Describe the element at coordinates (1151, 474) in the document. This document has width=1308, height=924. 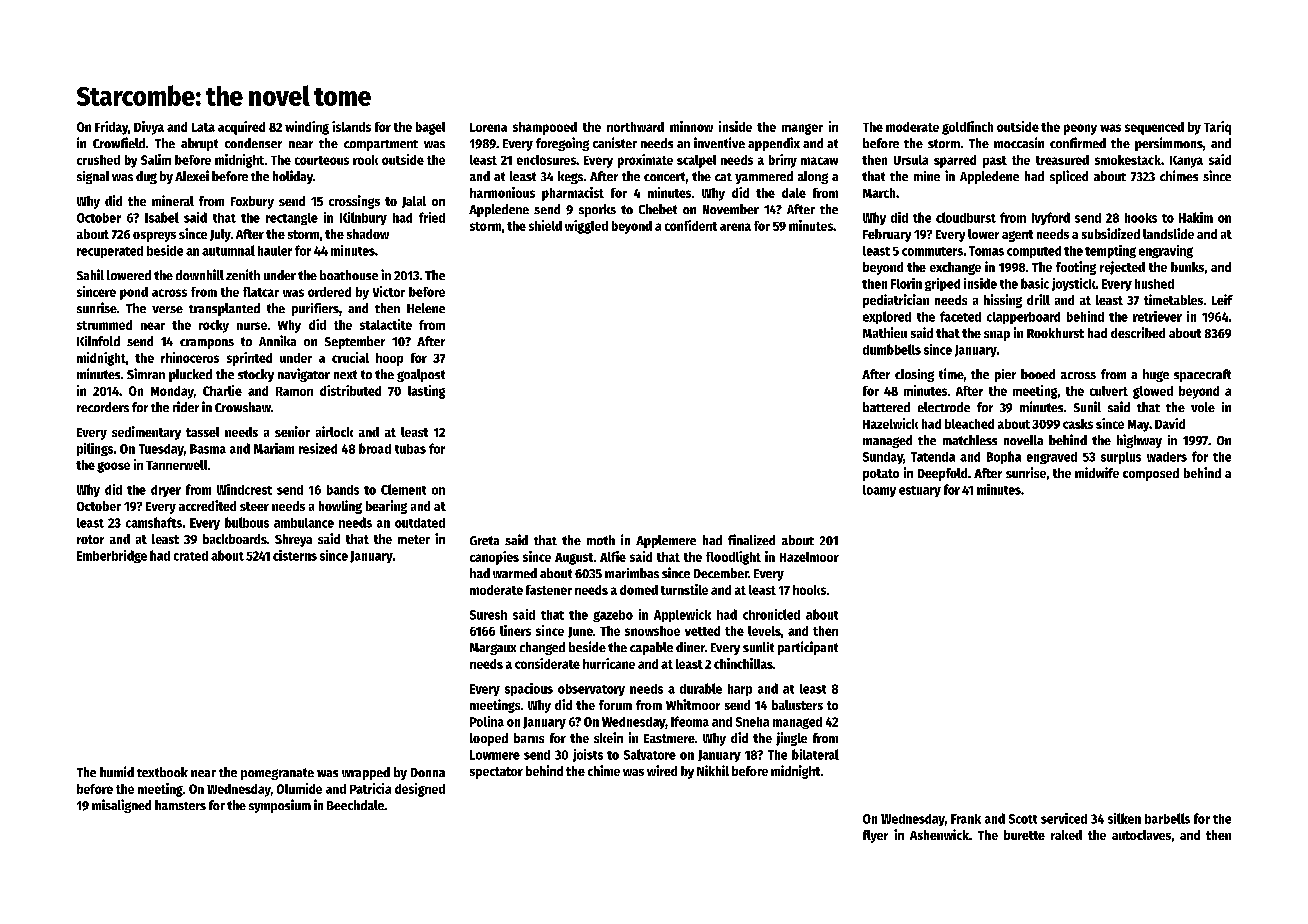
I see `composed` at that location.
